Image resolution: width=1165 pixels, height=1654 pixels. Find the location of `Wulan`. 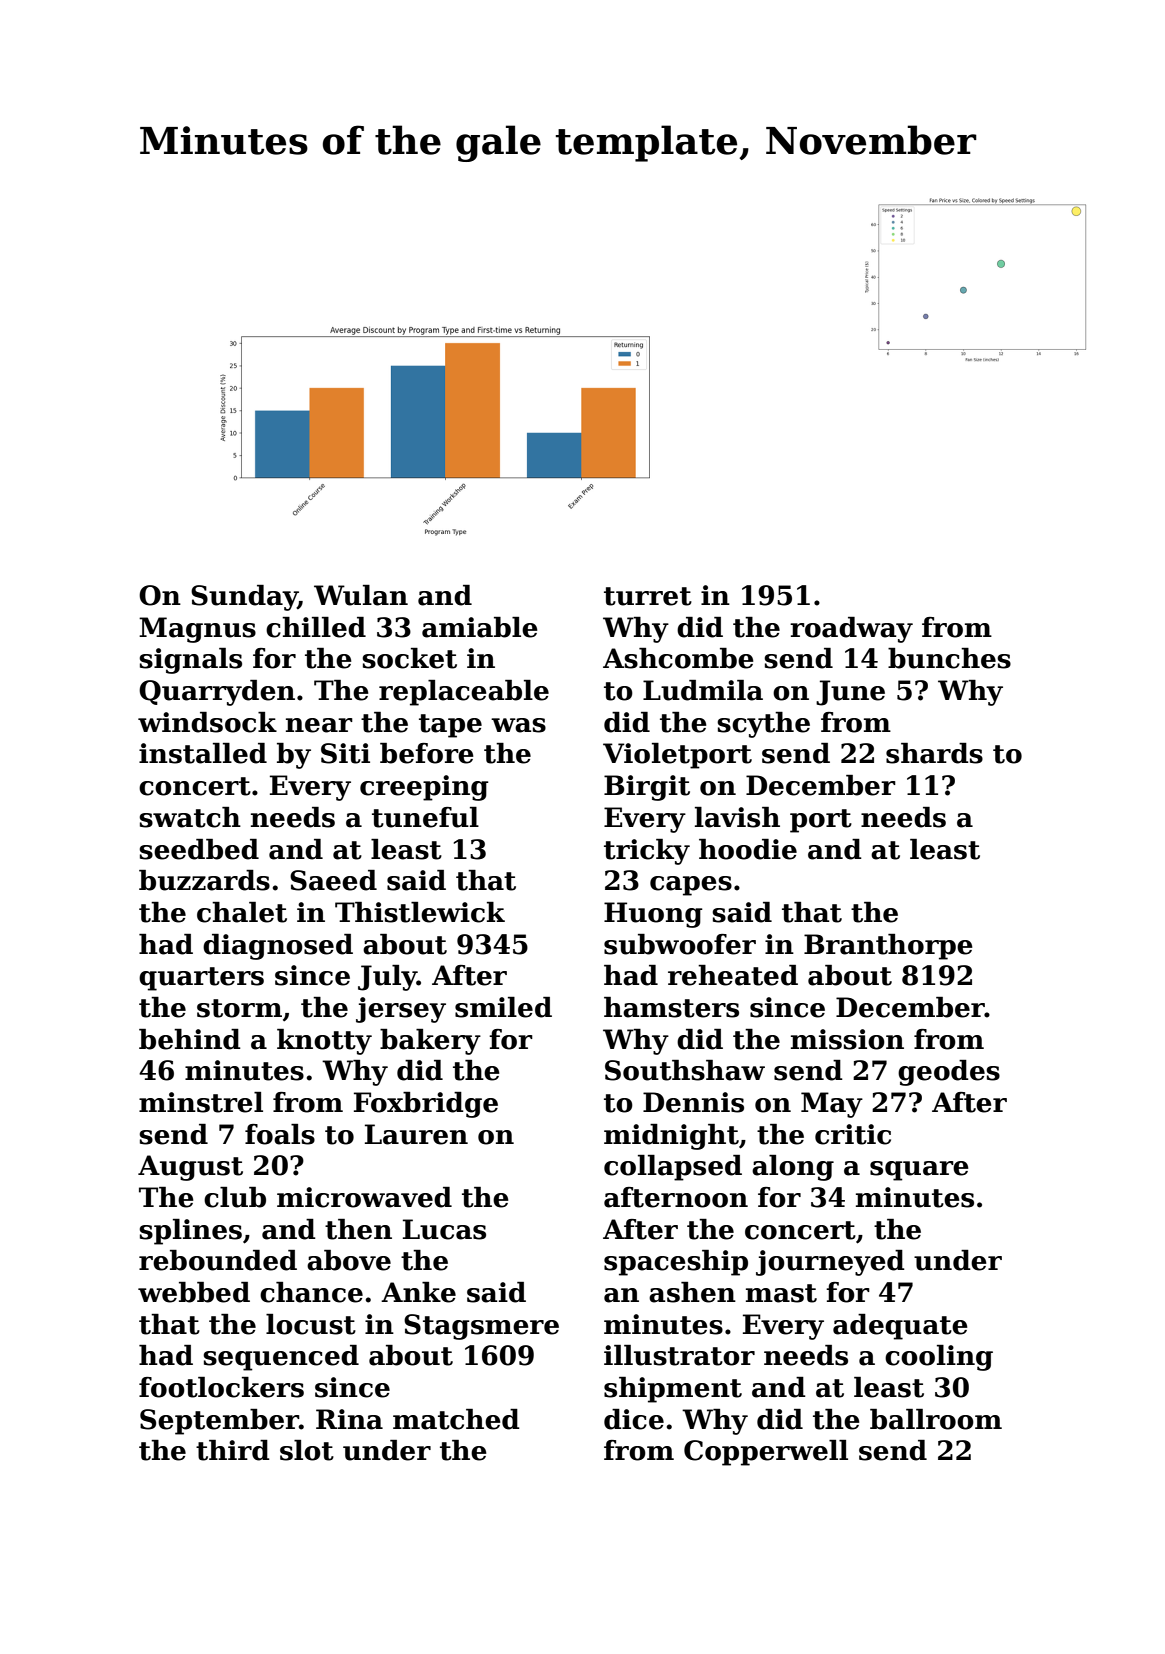

Wulan is located at coordinates (361, 595).
